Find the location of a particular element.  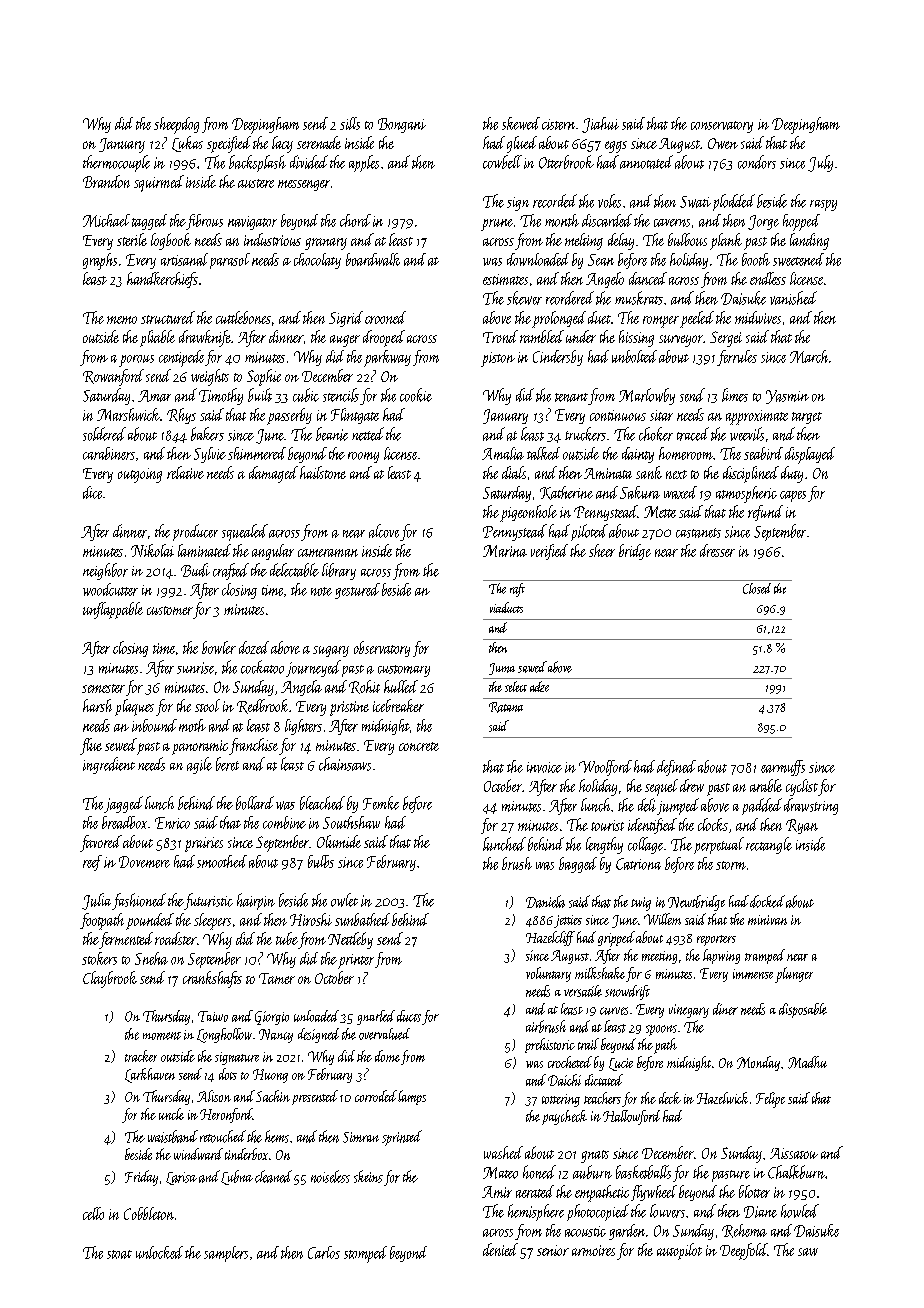

centipede is located at coordinates (181, 358).
